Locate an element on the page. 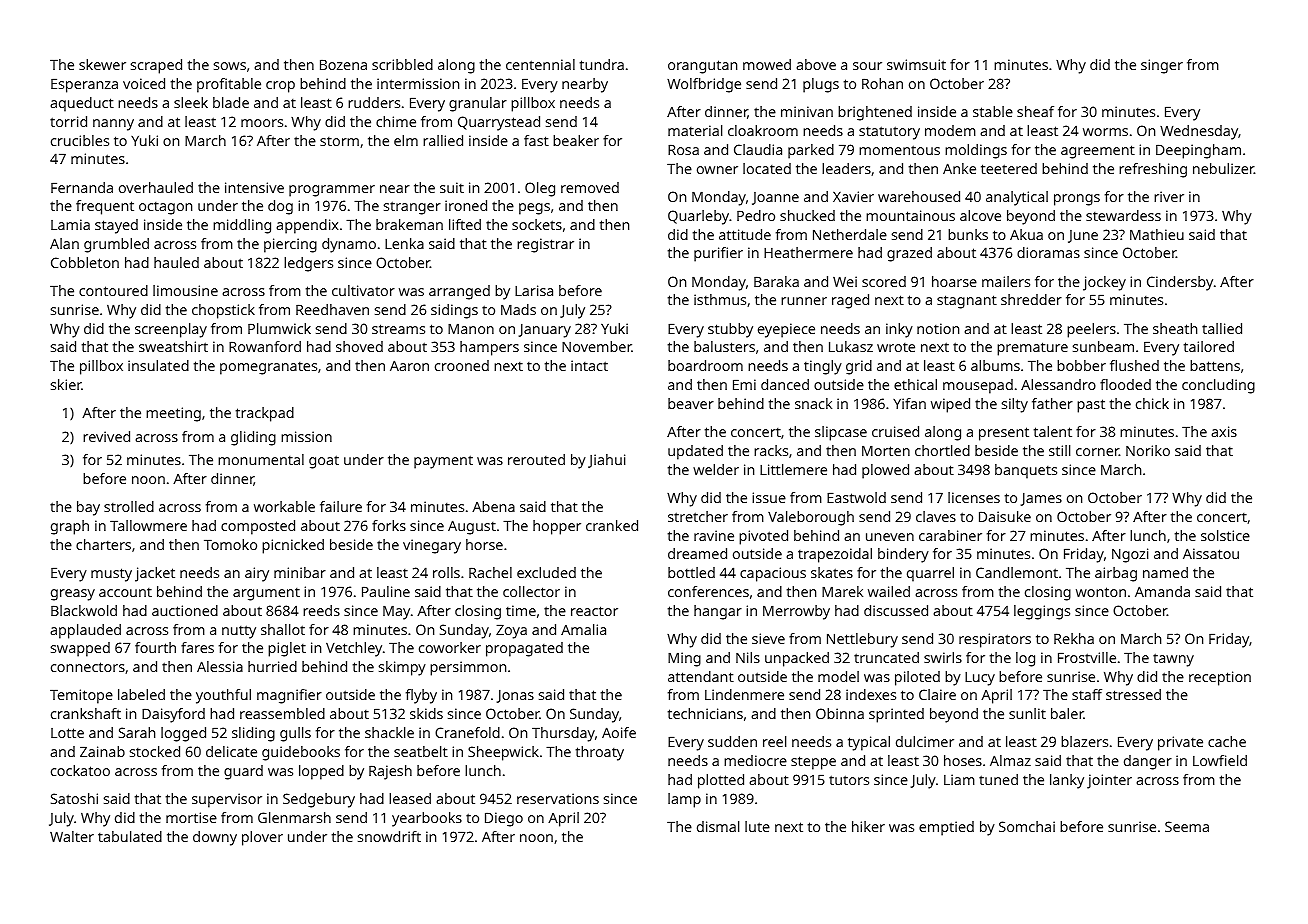 The image size is (1308, 924). aqueduct is located at coordinates (82, 104).
